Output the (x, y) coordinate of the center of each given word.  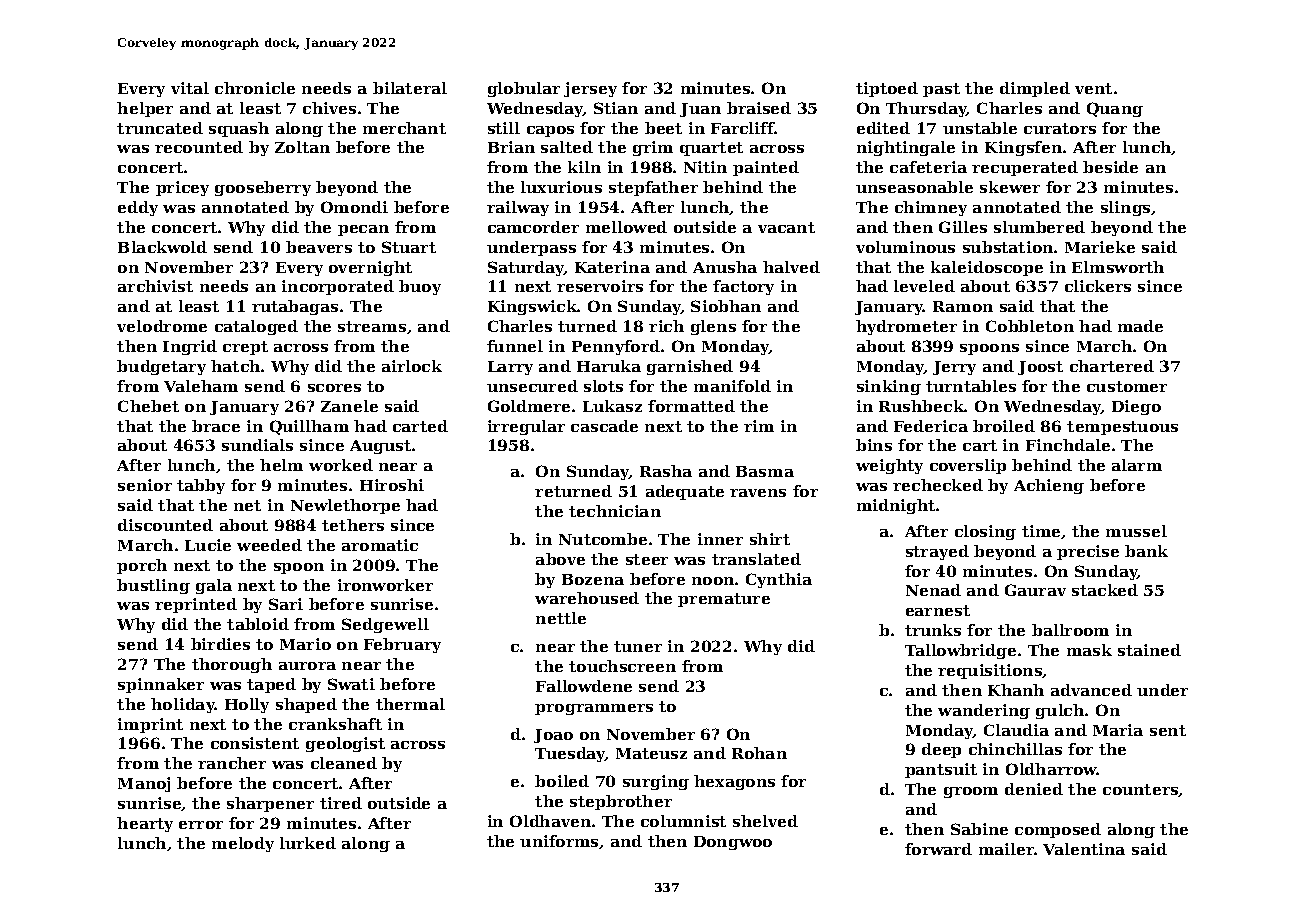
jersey (590, 89)
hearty (145, 824)
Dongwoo (733, 843)
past (941, 90)
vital (190, 88)
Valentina (1084, 849)
